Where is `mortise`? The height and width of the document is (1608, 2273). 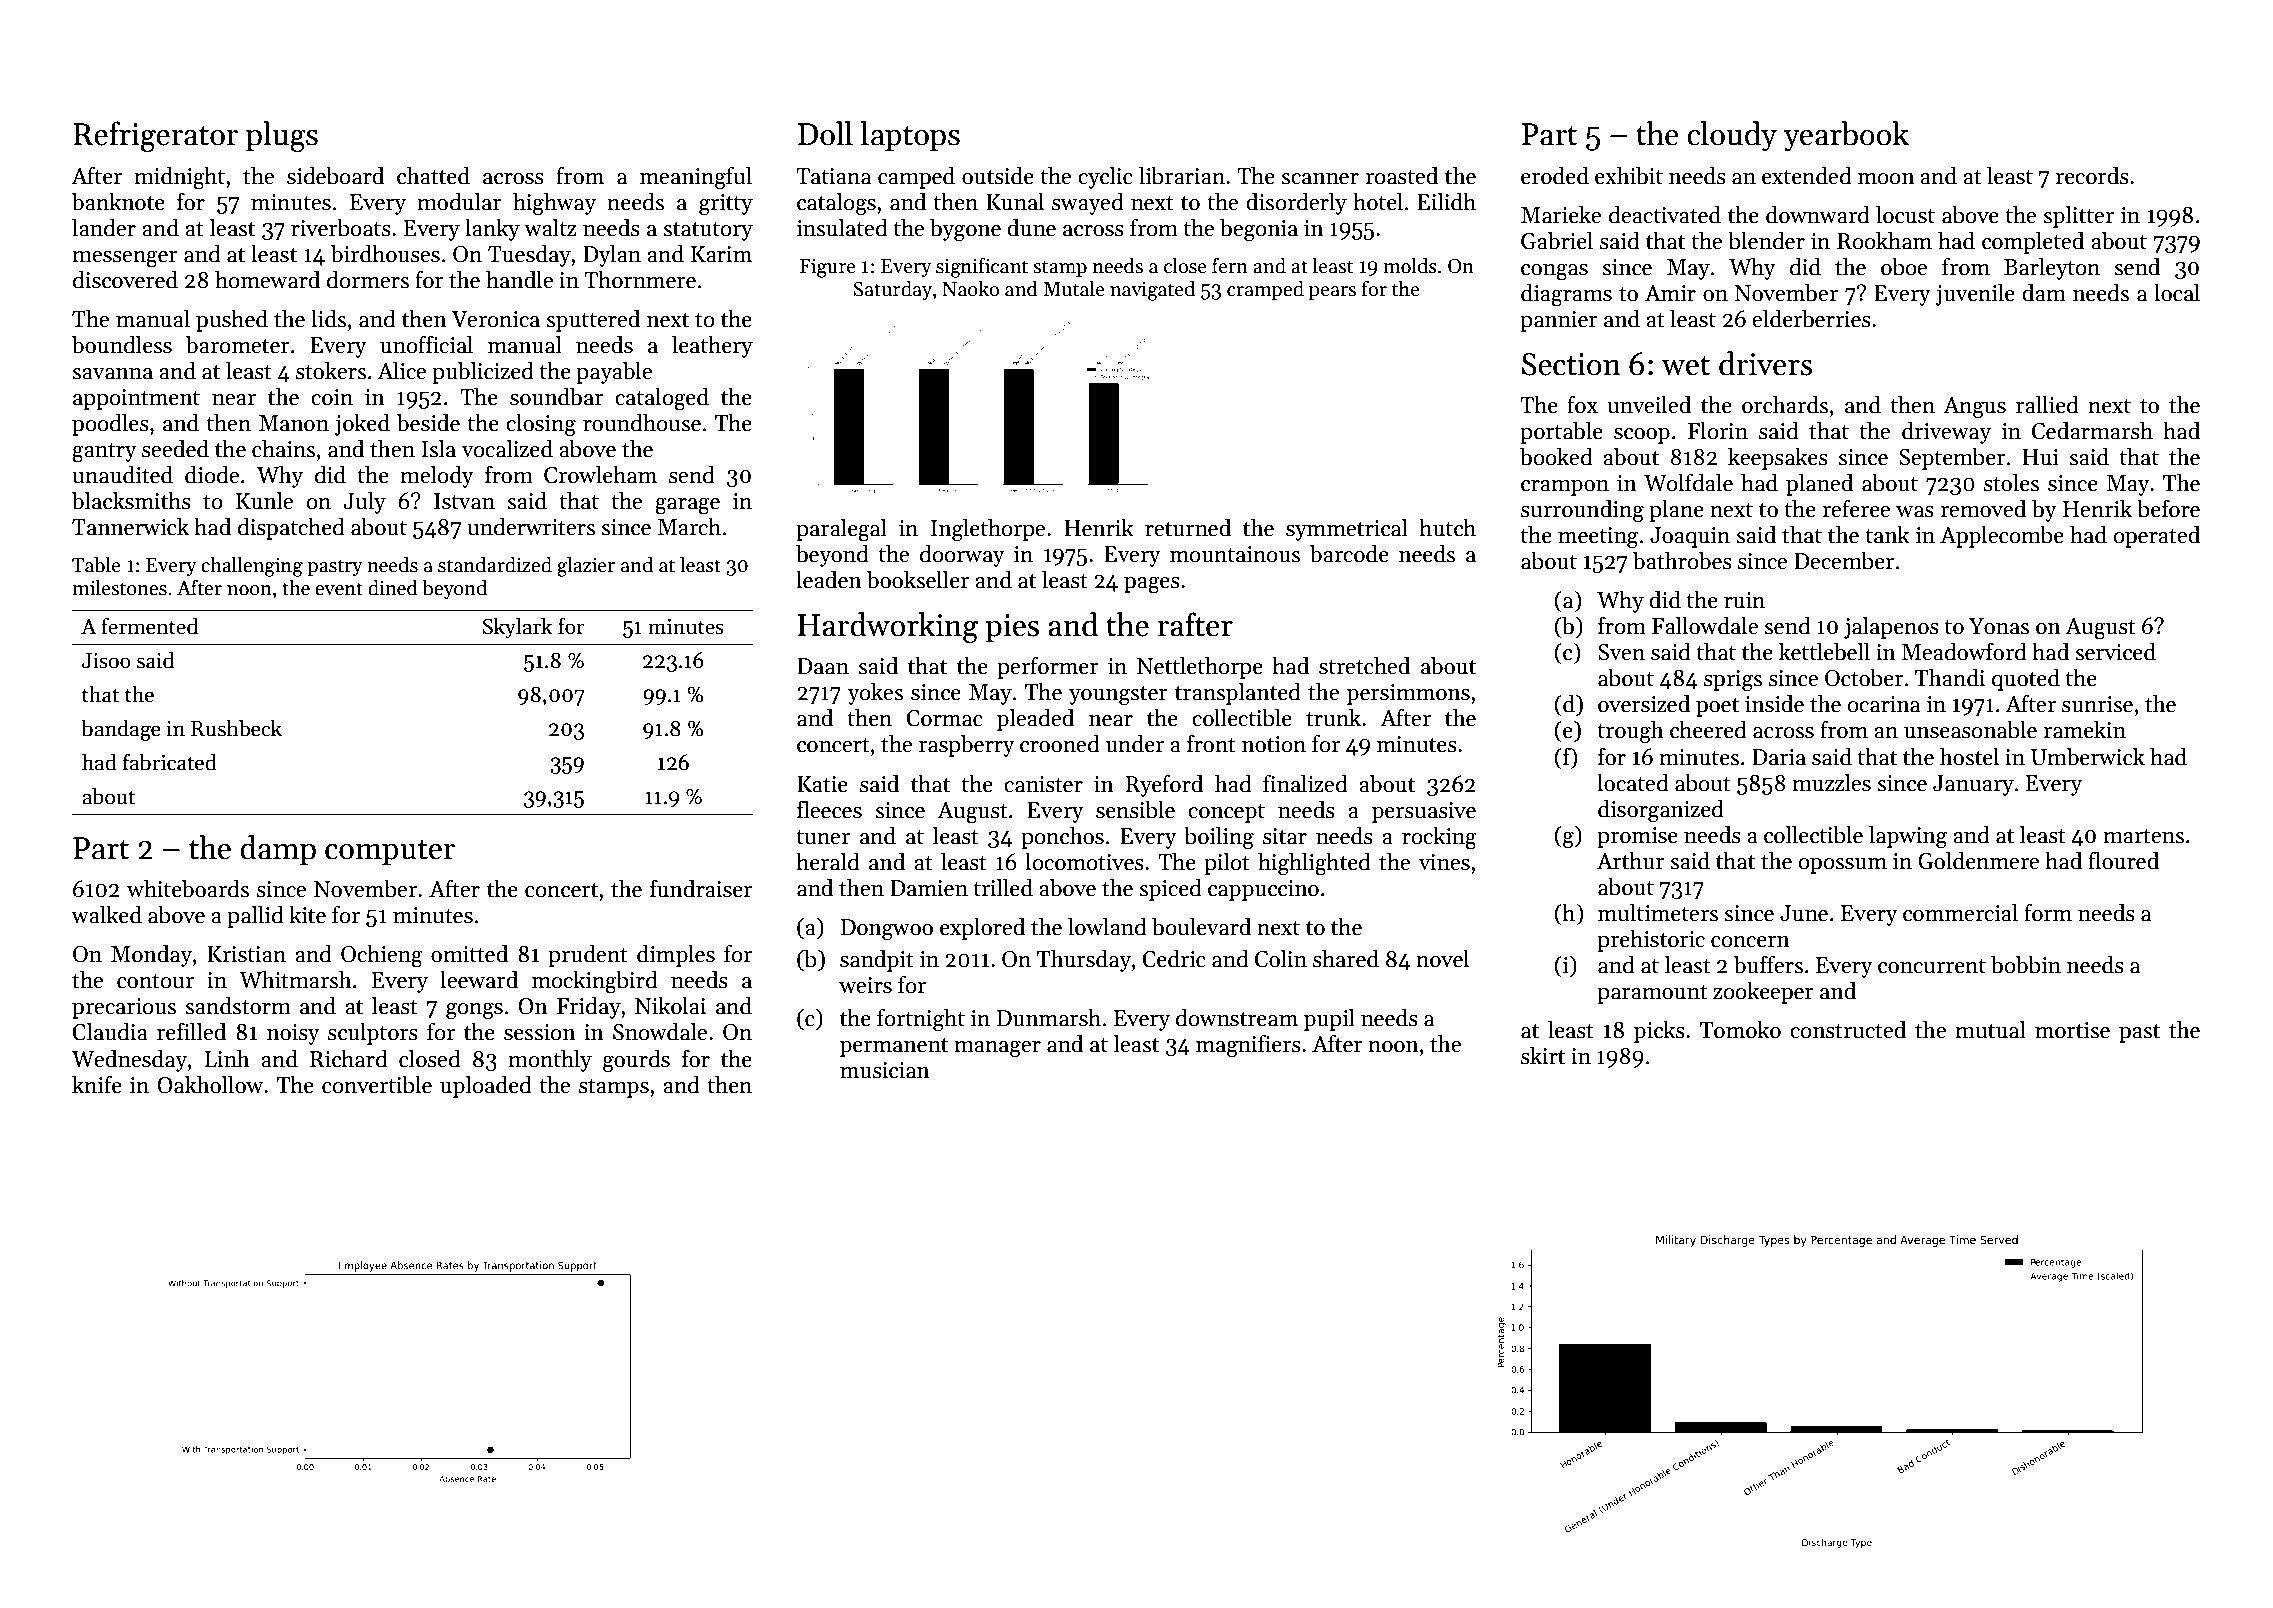 mortise is located at coordinates (2072, 1030).
